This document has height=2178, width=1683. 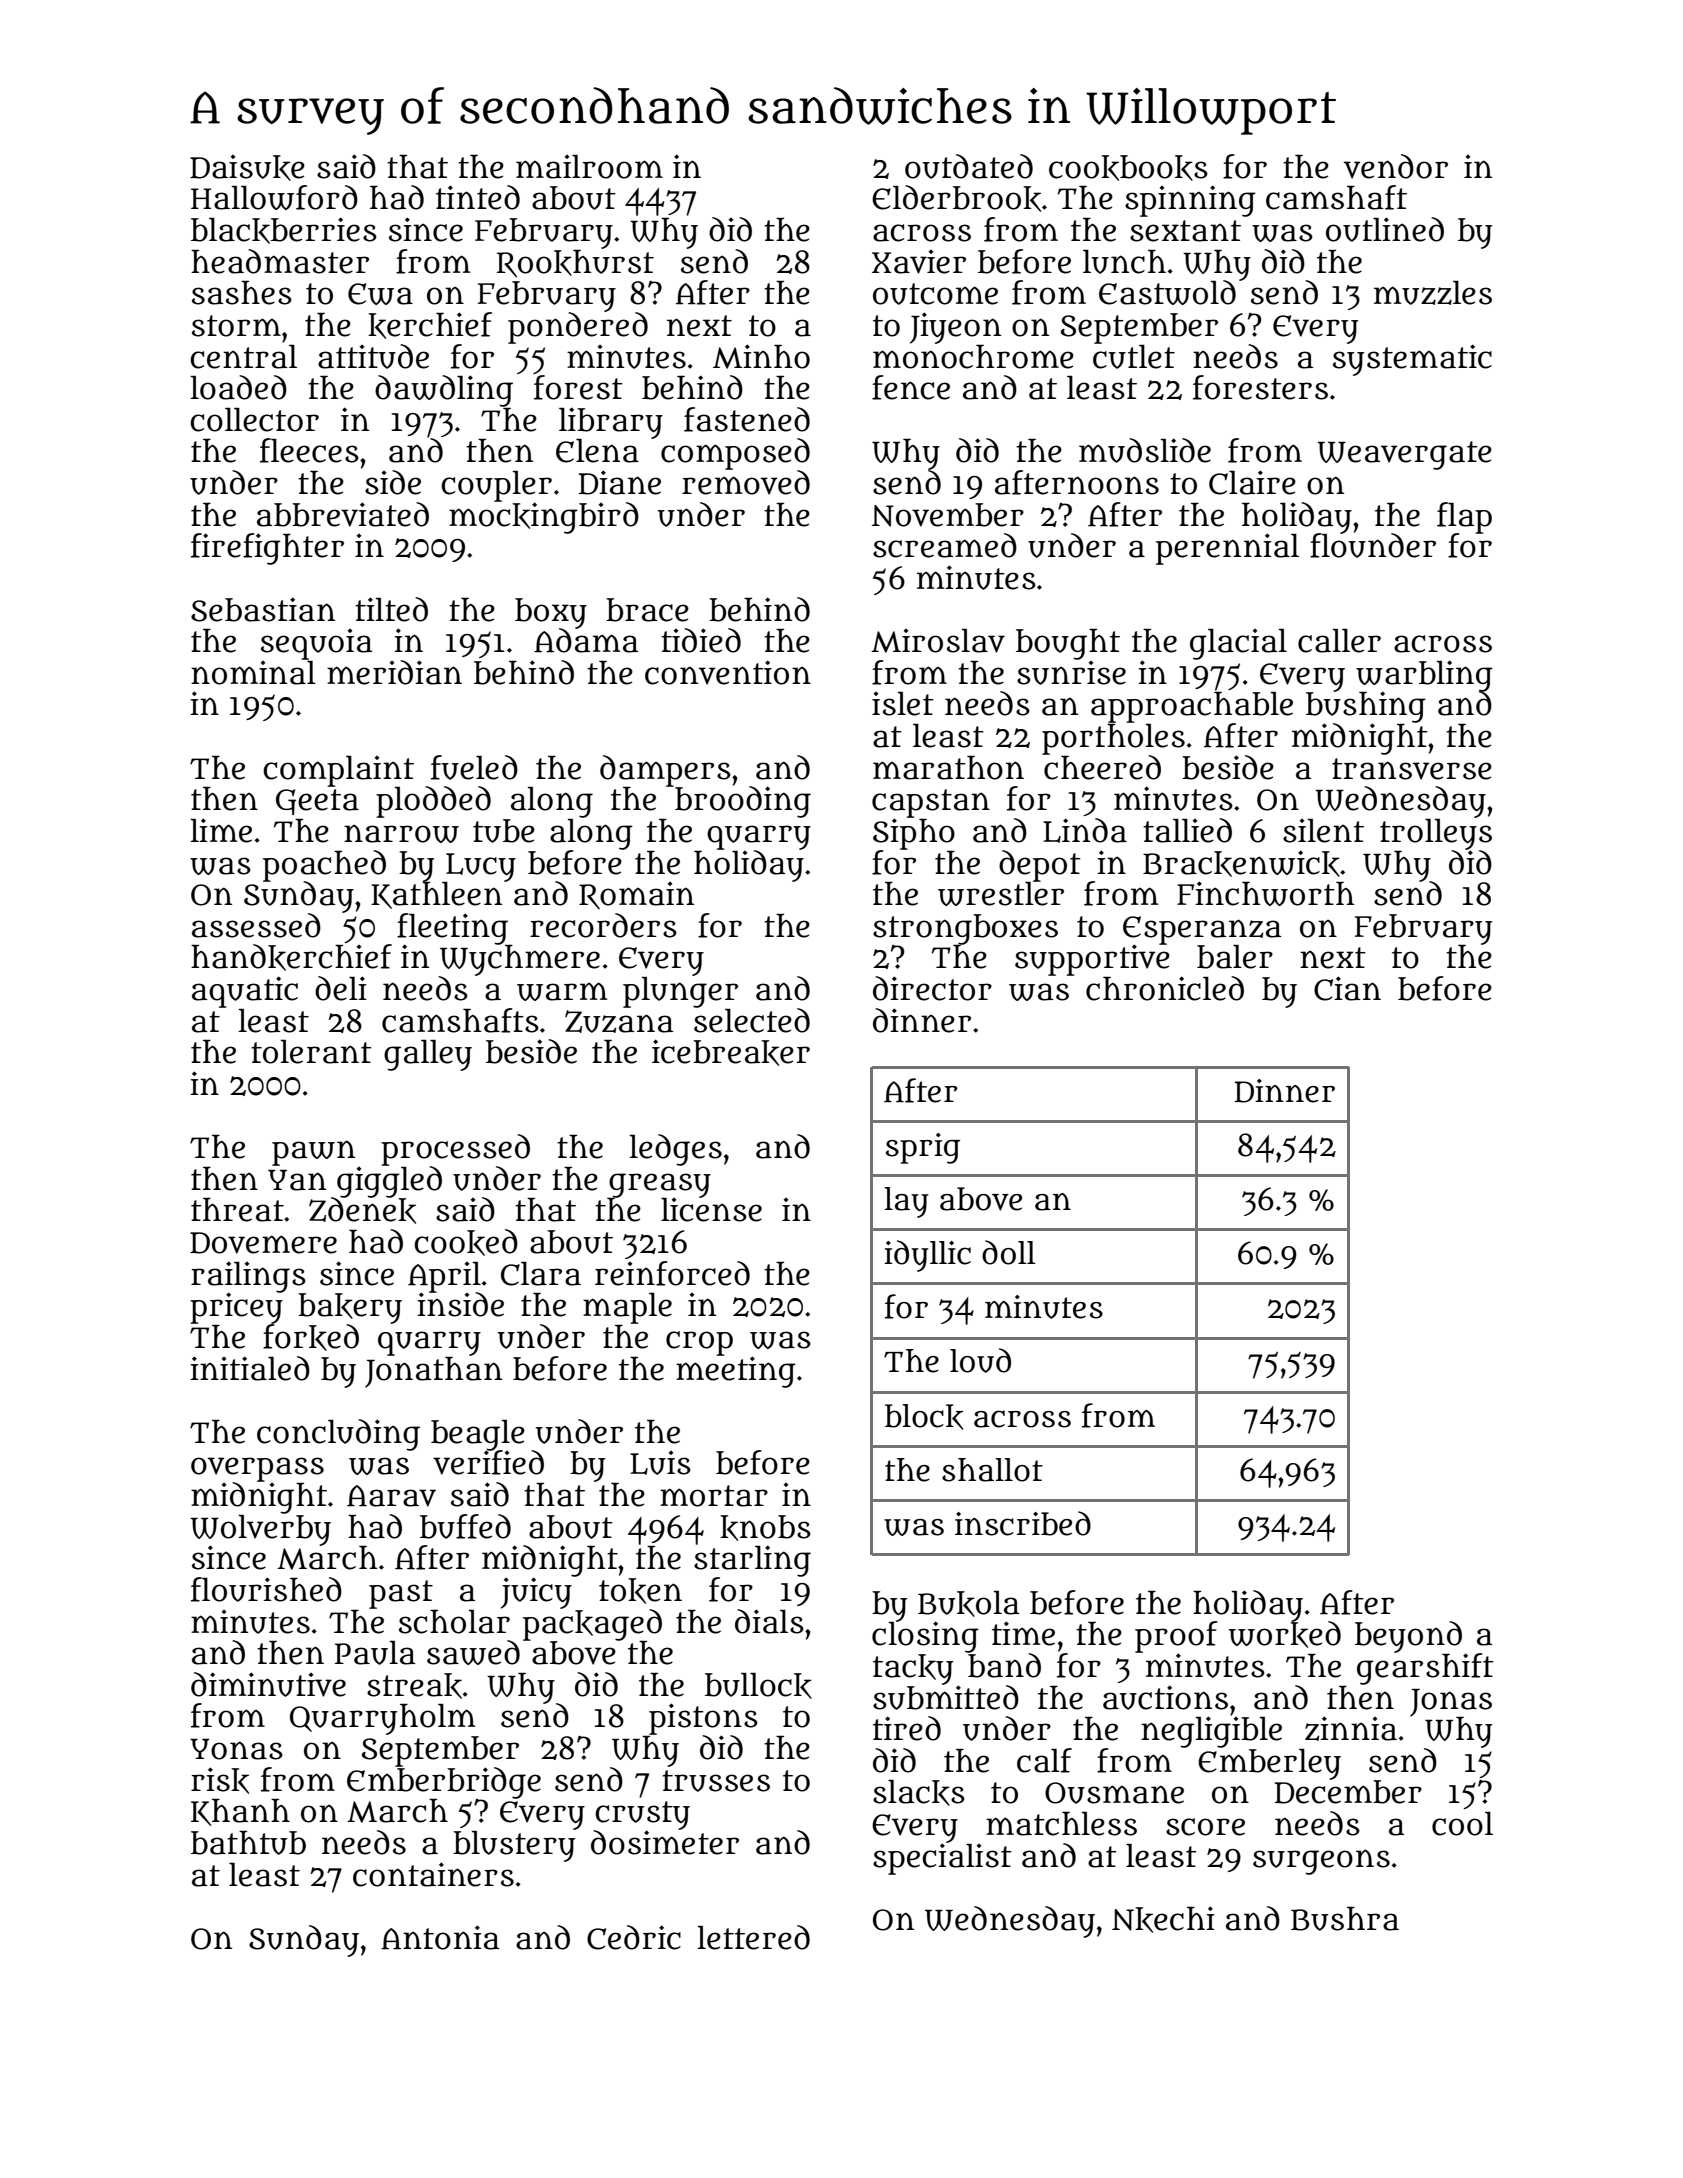 What do you see at coordinates (1462, 1824) in the document?
I see `cool` at bounding box center [1462, 1824].
